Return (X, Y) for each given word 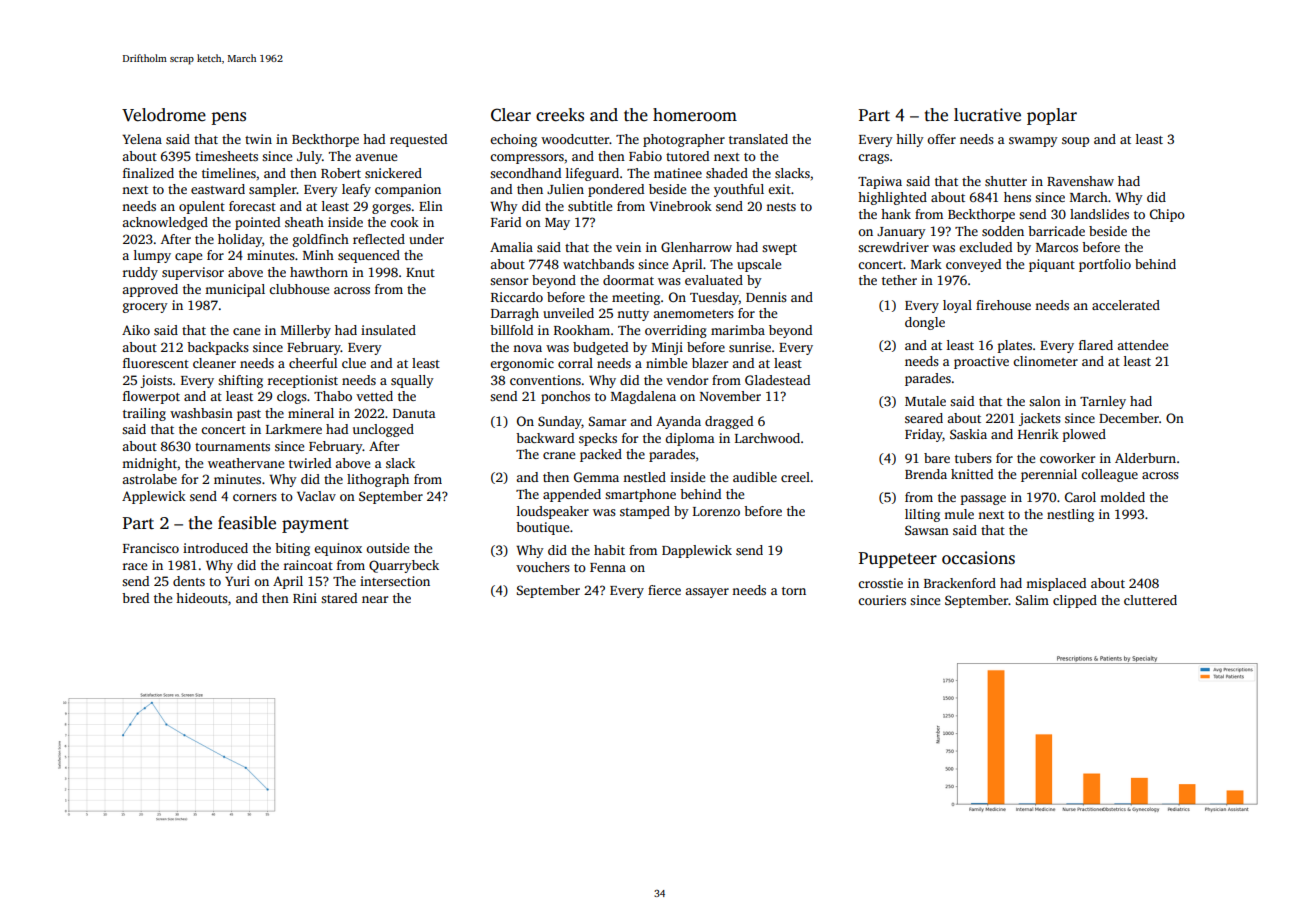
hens (1017, 197)
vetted (374, 396)
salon (1045, 401)
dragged (729, 422)
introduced (215, 548)
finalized (148, 173)
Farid (506, 222)
